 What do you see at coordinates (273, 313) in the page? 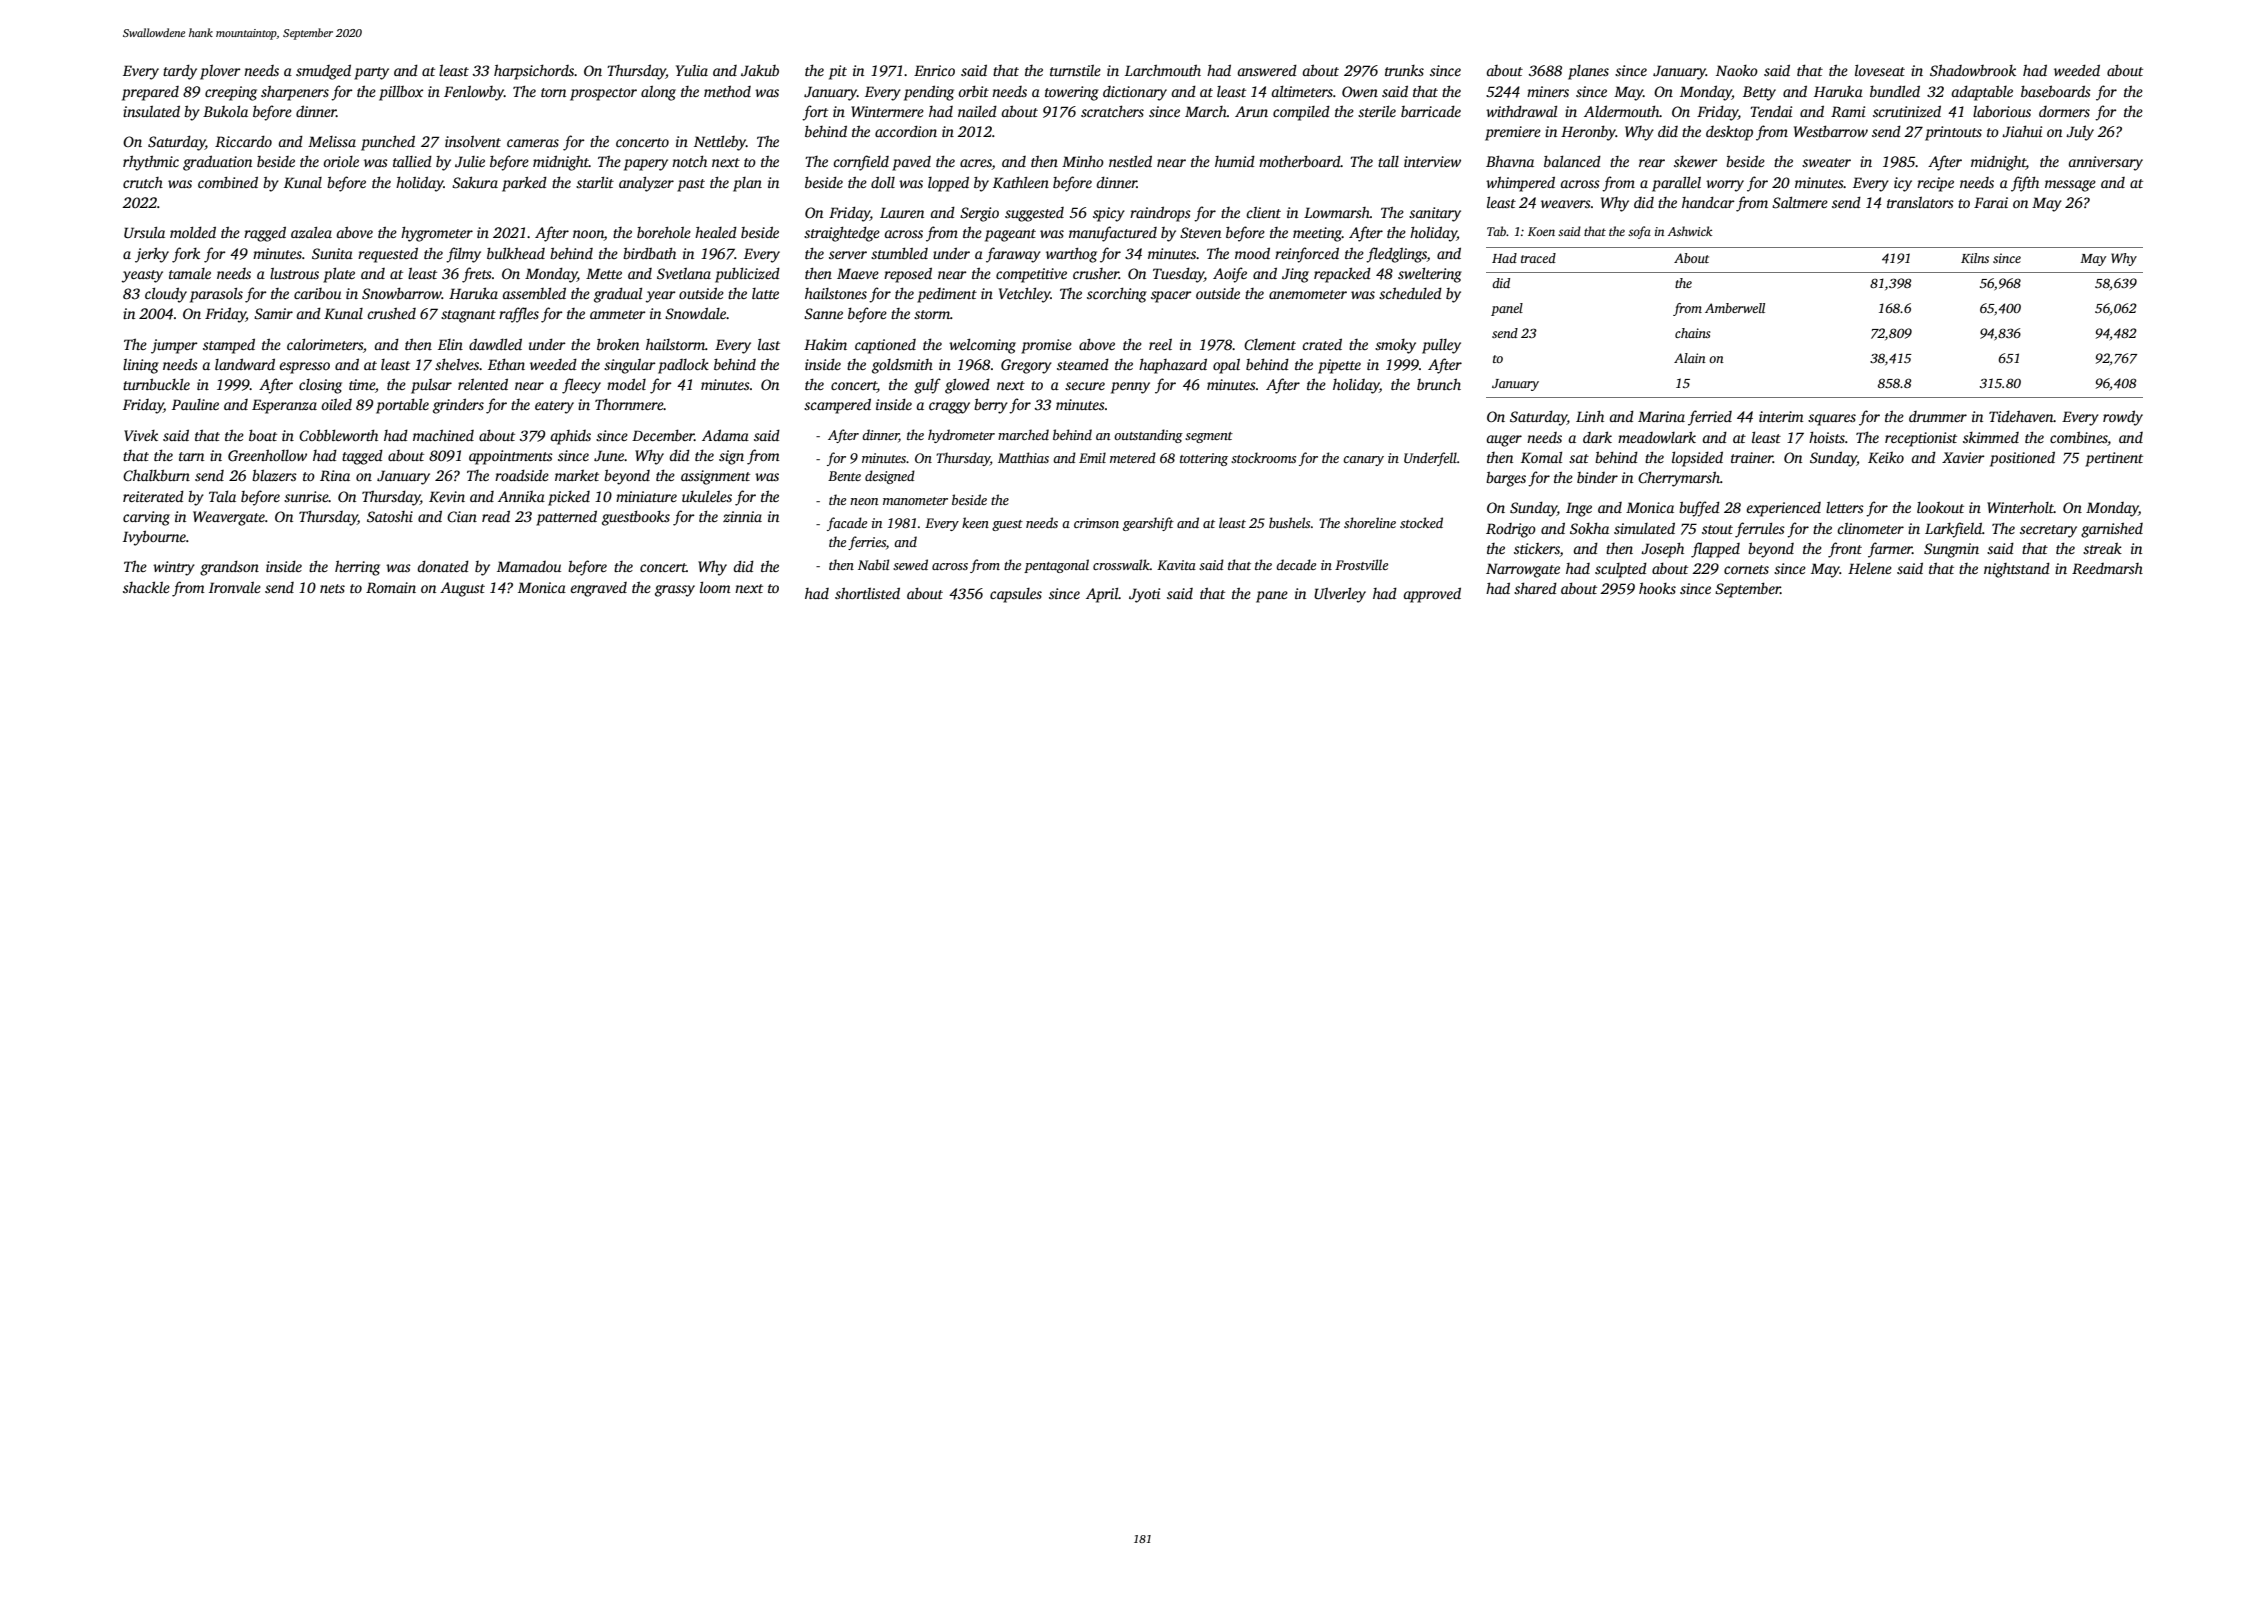
I see `Samir` at bounding box center [273, 313].
